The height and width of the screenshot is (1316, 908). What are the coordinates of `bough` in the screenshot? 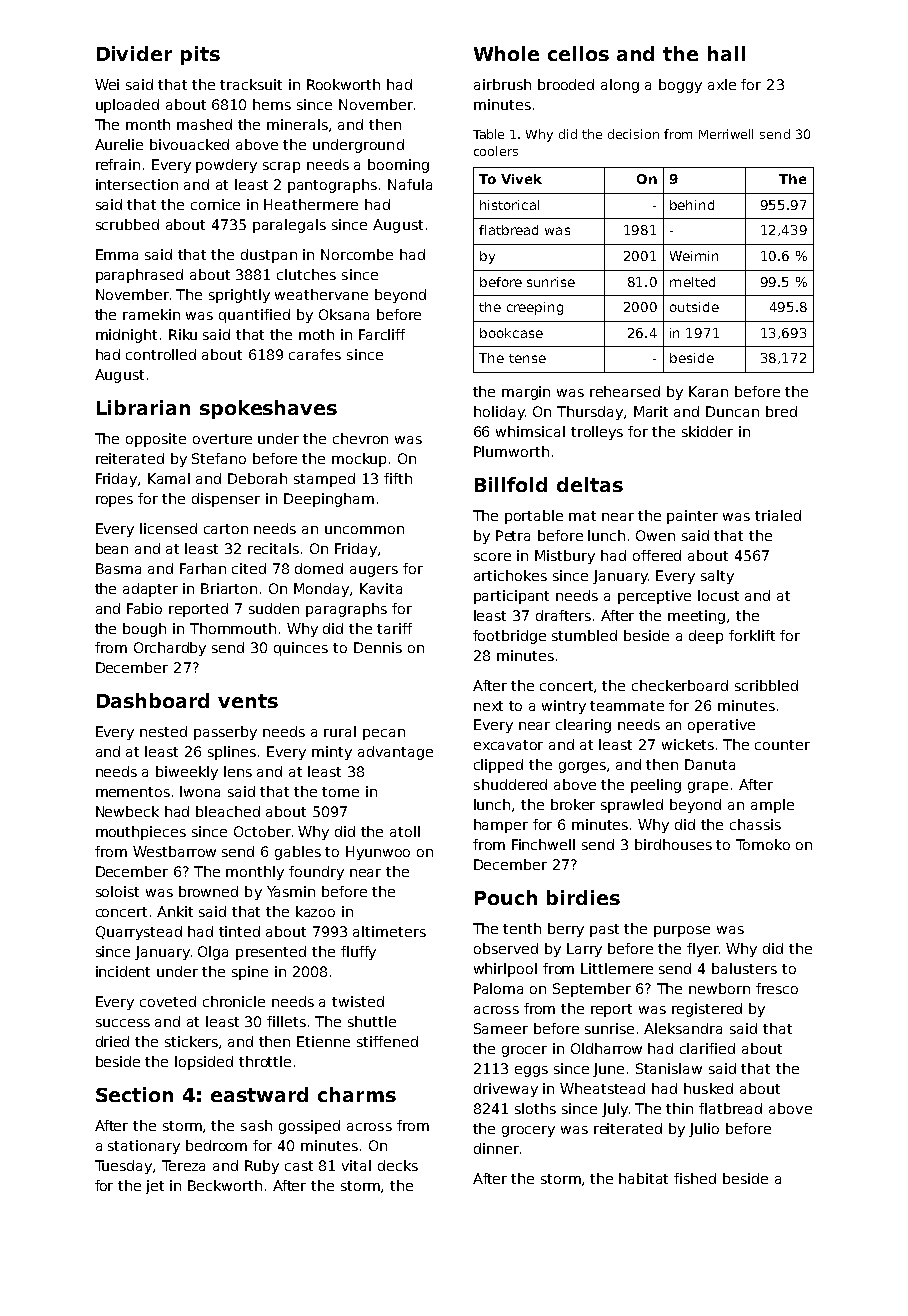 It's located at (144, 630).
